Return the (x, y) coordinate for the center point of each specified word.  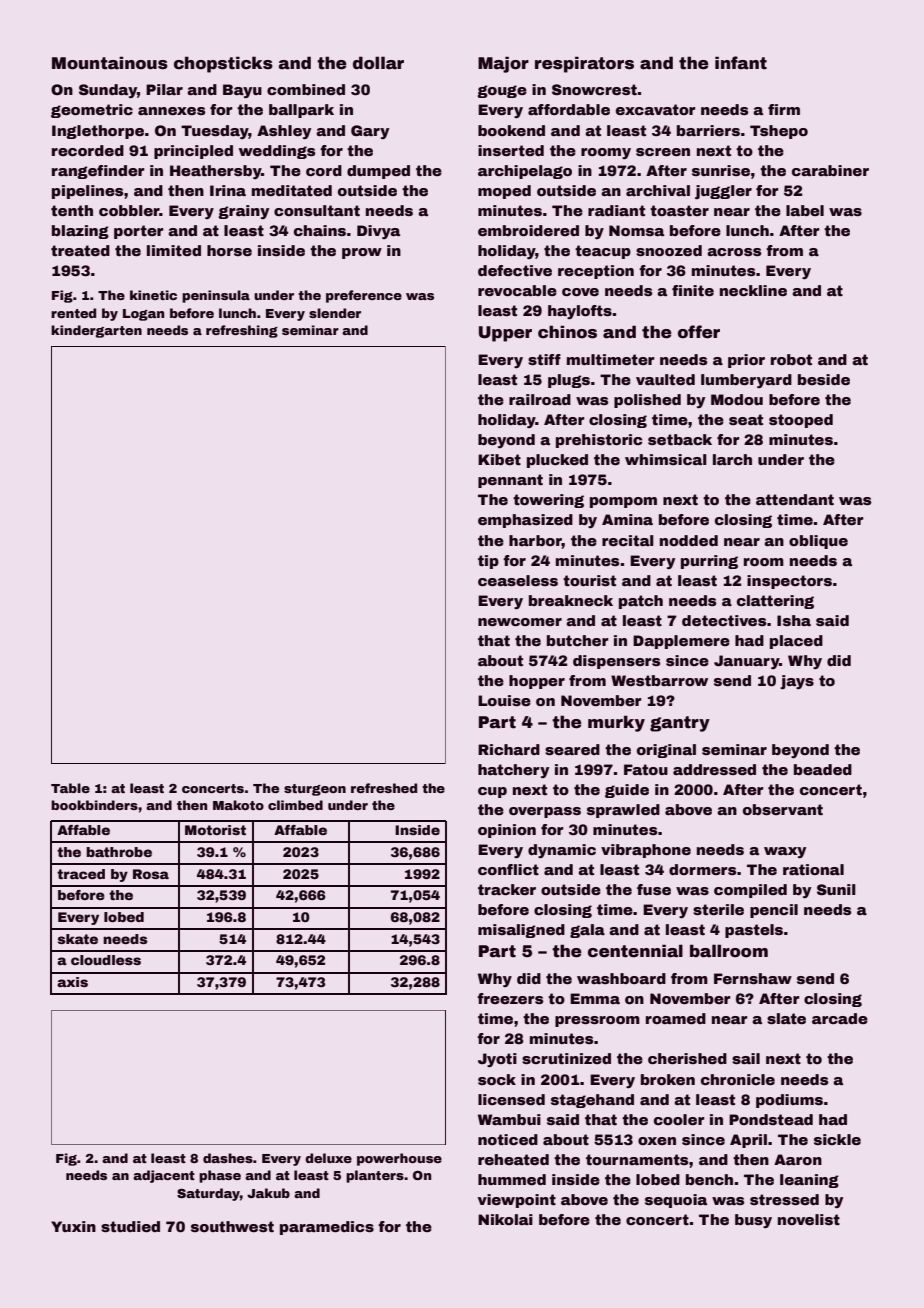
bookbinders (94, 805)
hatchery (513, 771)
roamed (676, 1018)
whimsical (666, 459)
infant (741, 63)
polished (647, 401)
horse (229, 250)
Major (503, 64)
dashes (228, 1158)
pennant (510, 481)
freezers (510, 998)
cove (580, 292)
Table (70, 788)
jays (797, 682)
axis (72, 982)
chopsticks (223, 64)
